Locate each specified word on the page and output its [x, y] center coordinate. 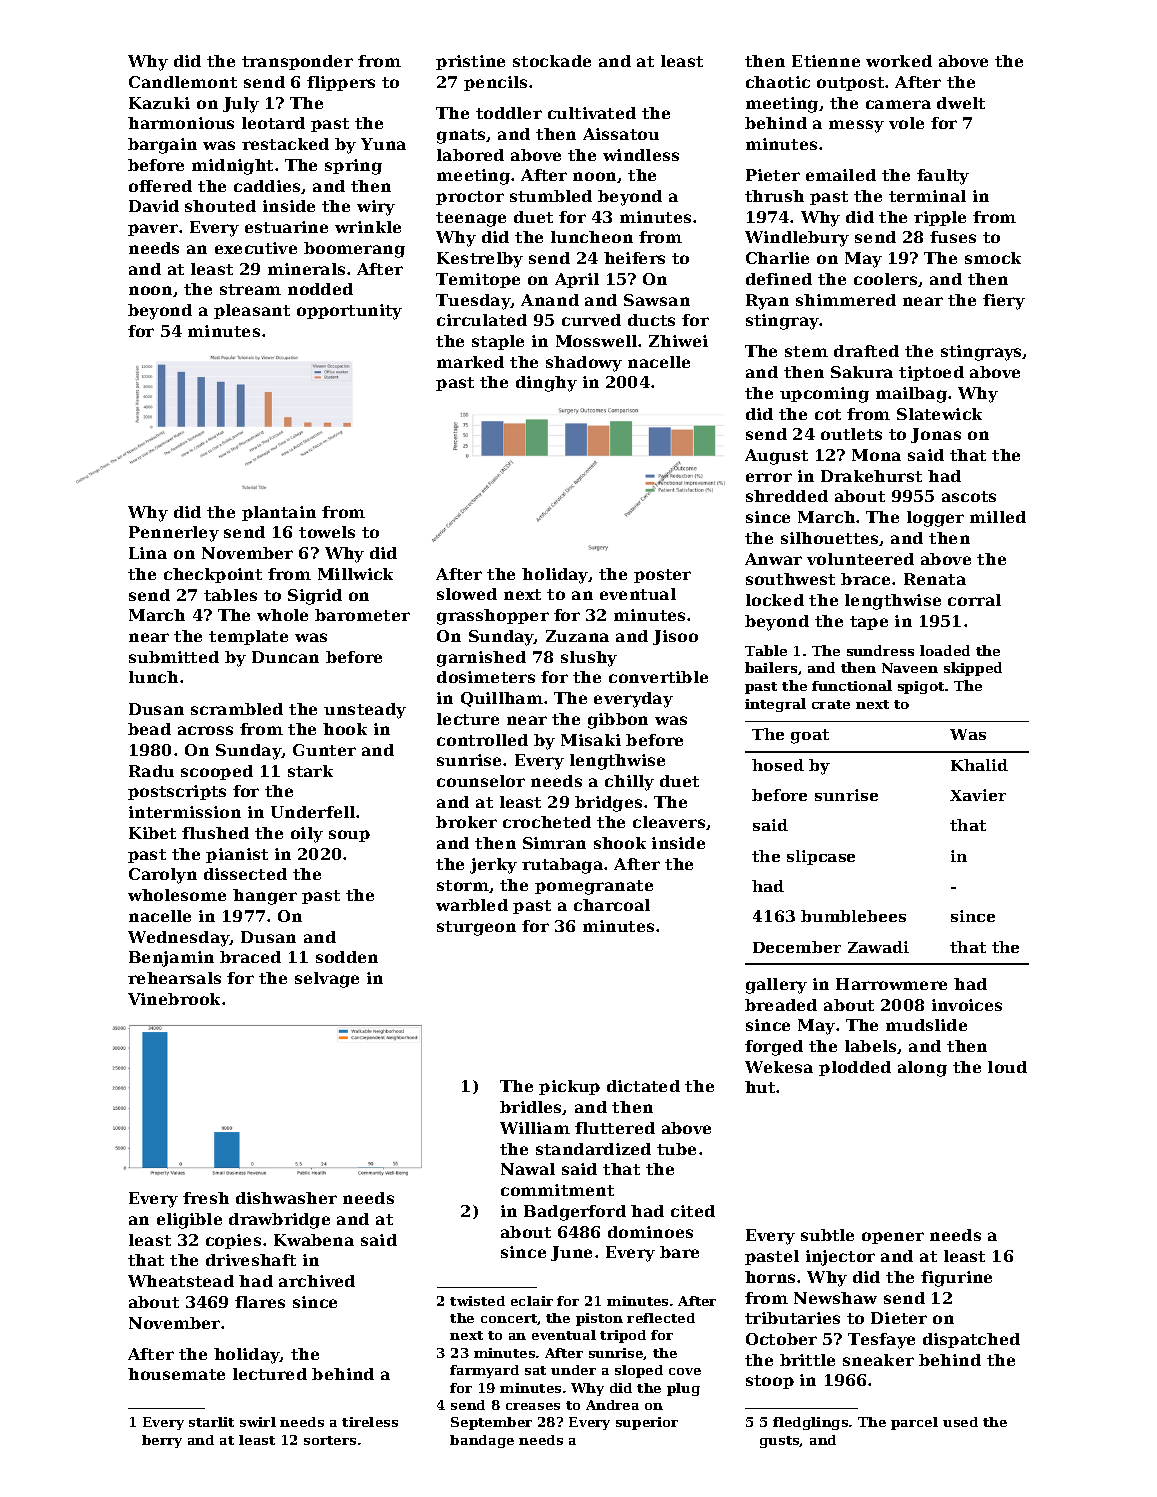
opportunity [349, 312]
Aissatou [621, 134]
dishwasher [286, 1198]
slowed [467, 594]
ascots [969, 496]
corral [974, 600]
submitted [174, 657]
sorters [330, 1440]
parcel [914, 1423]
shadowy [584, 364]
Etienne [826, 61]
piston [599, 1319]
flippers [341, 83]
